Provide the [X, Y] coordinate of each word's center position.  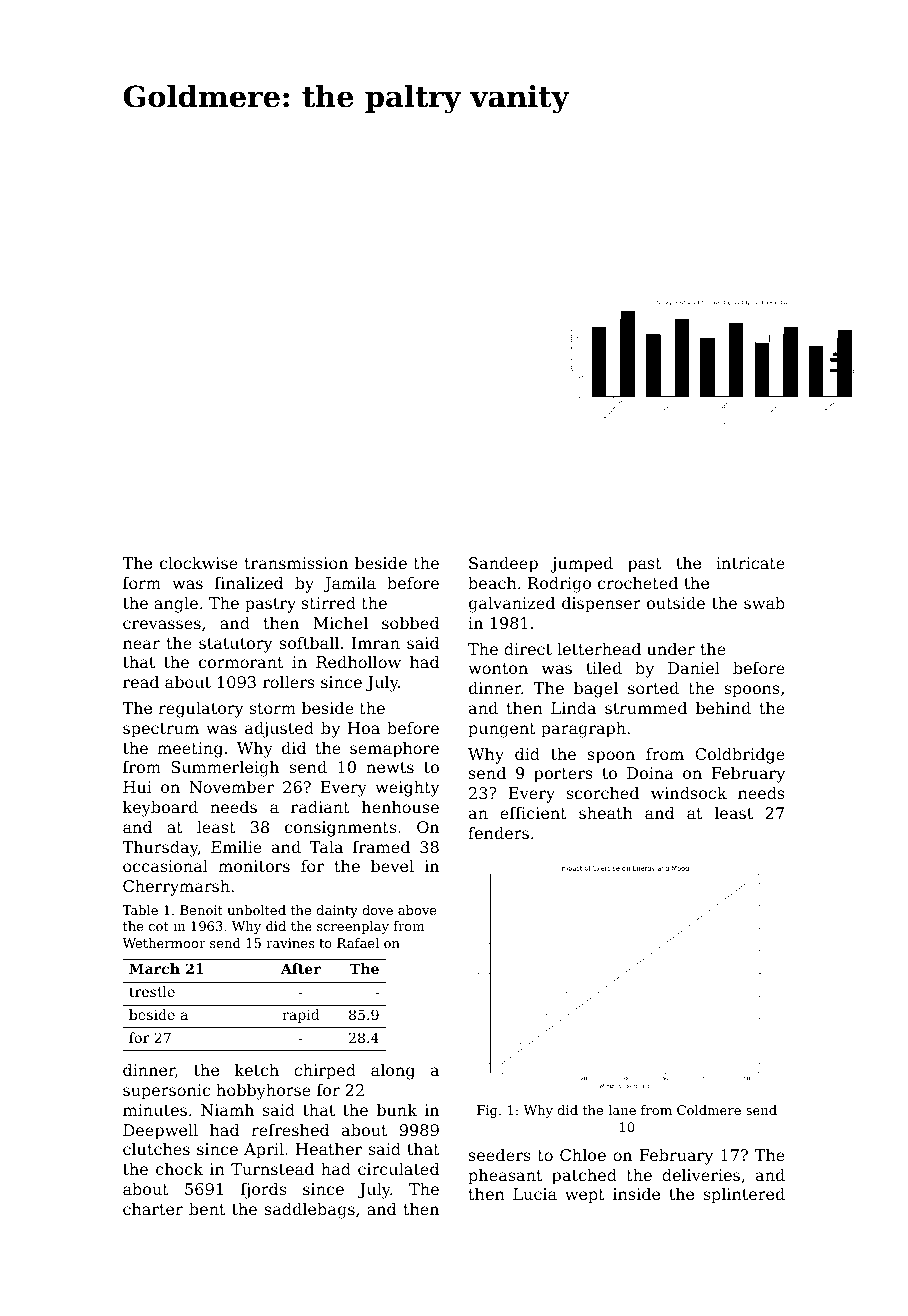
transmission [296, 563]
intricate [750, 563]
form [142, 583]
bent [207, 1209]
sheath [606, 813]
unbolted [256, 910]
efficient [533, 813]
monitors [254, 866]
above [417, 910]
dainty [337, 911]
